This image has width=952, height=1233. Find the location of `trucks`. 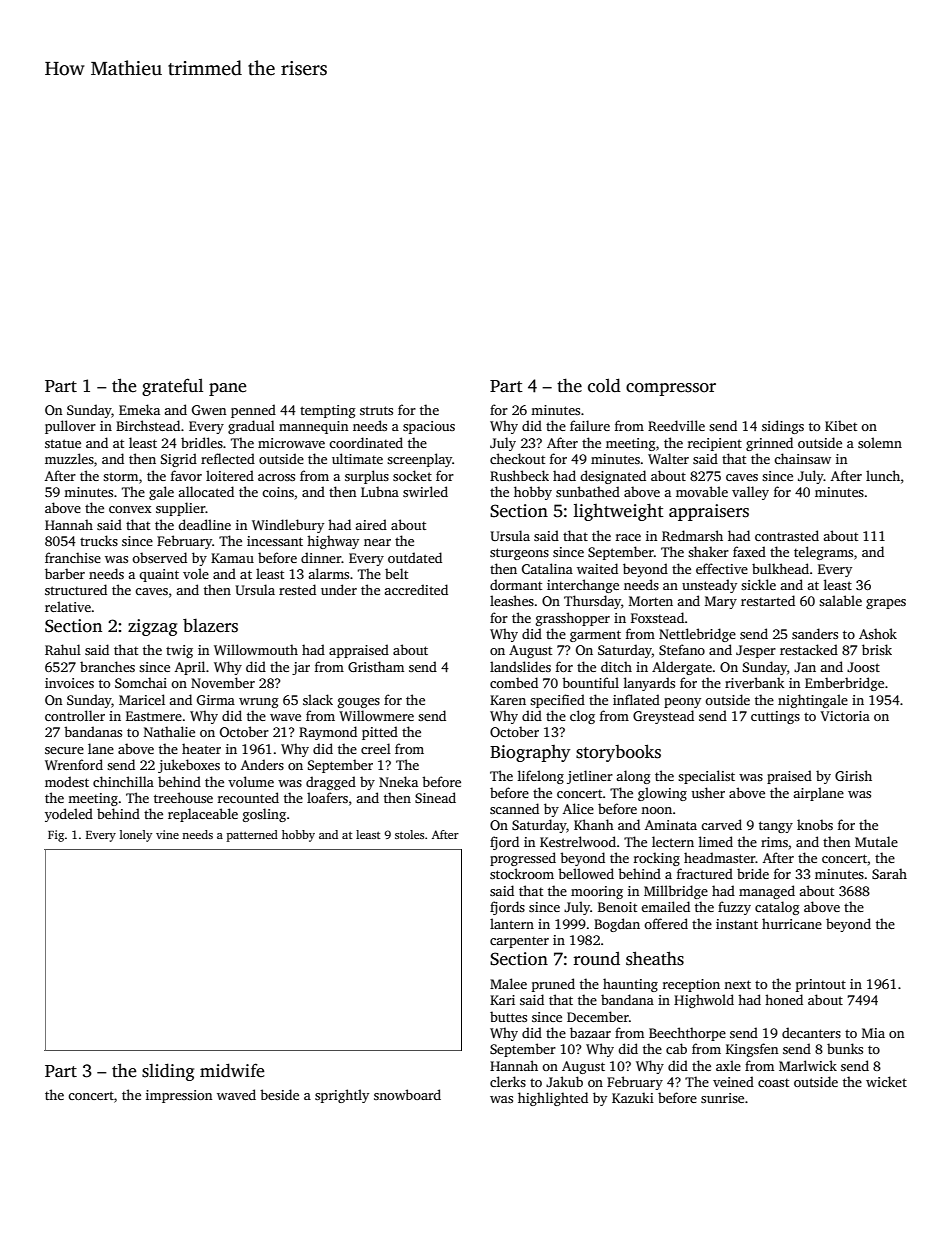

trucks is located at coordinates (99, 540).
